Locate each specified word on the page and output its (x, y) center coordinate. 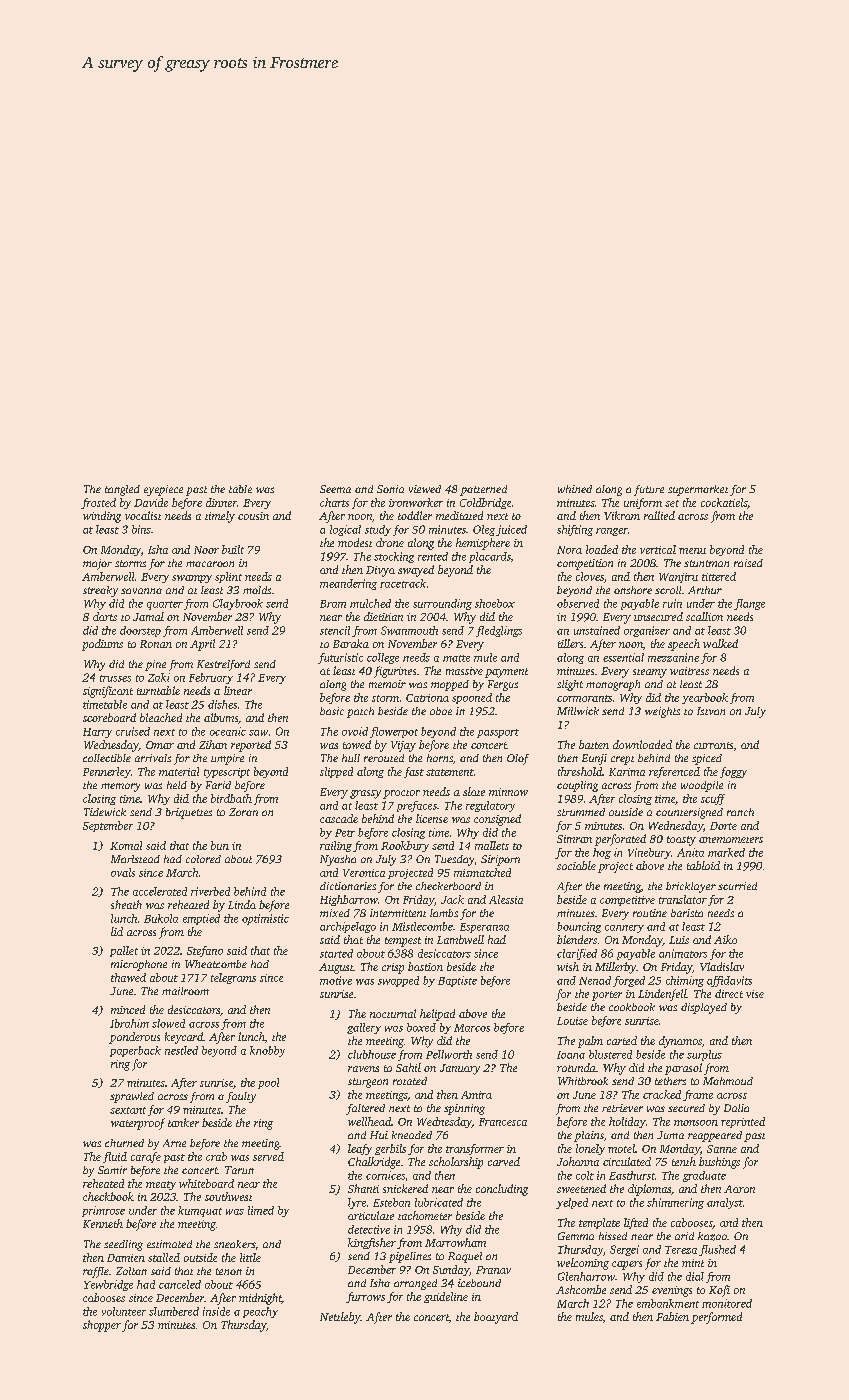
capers (627, 1265)
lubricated (439, 1202)
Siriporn (500, 860)
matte (456, 658)
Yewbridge (108, 1285)
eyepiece (163, 490)
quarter (165, 605)
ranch (740, 812)
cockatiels (724, 502)
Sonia (390, 489)
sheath (126, 904)
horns (440, 758)
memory (120, 787)
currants (713, 745)
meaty (161, 1185)
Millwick (578, 711)
